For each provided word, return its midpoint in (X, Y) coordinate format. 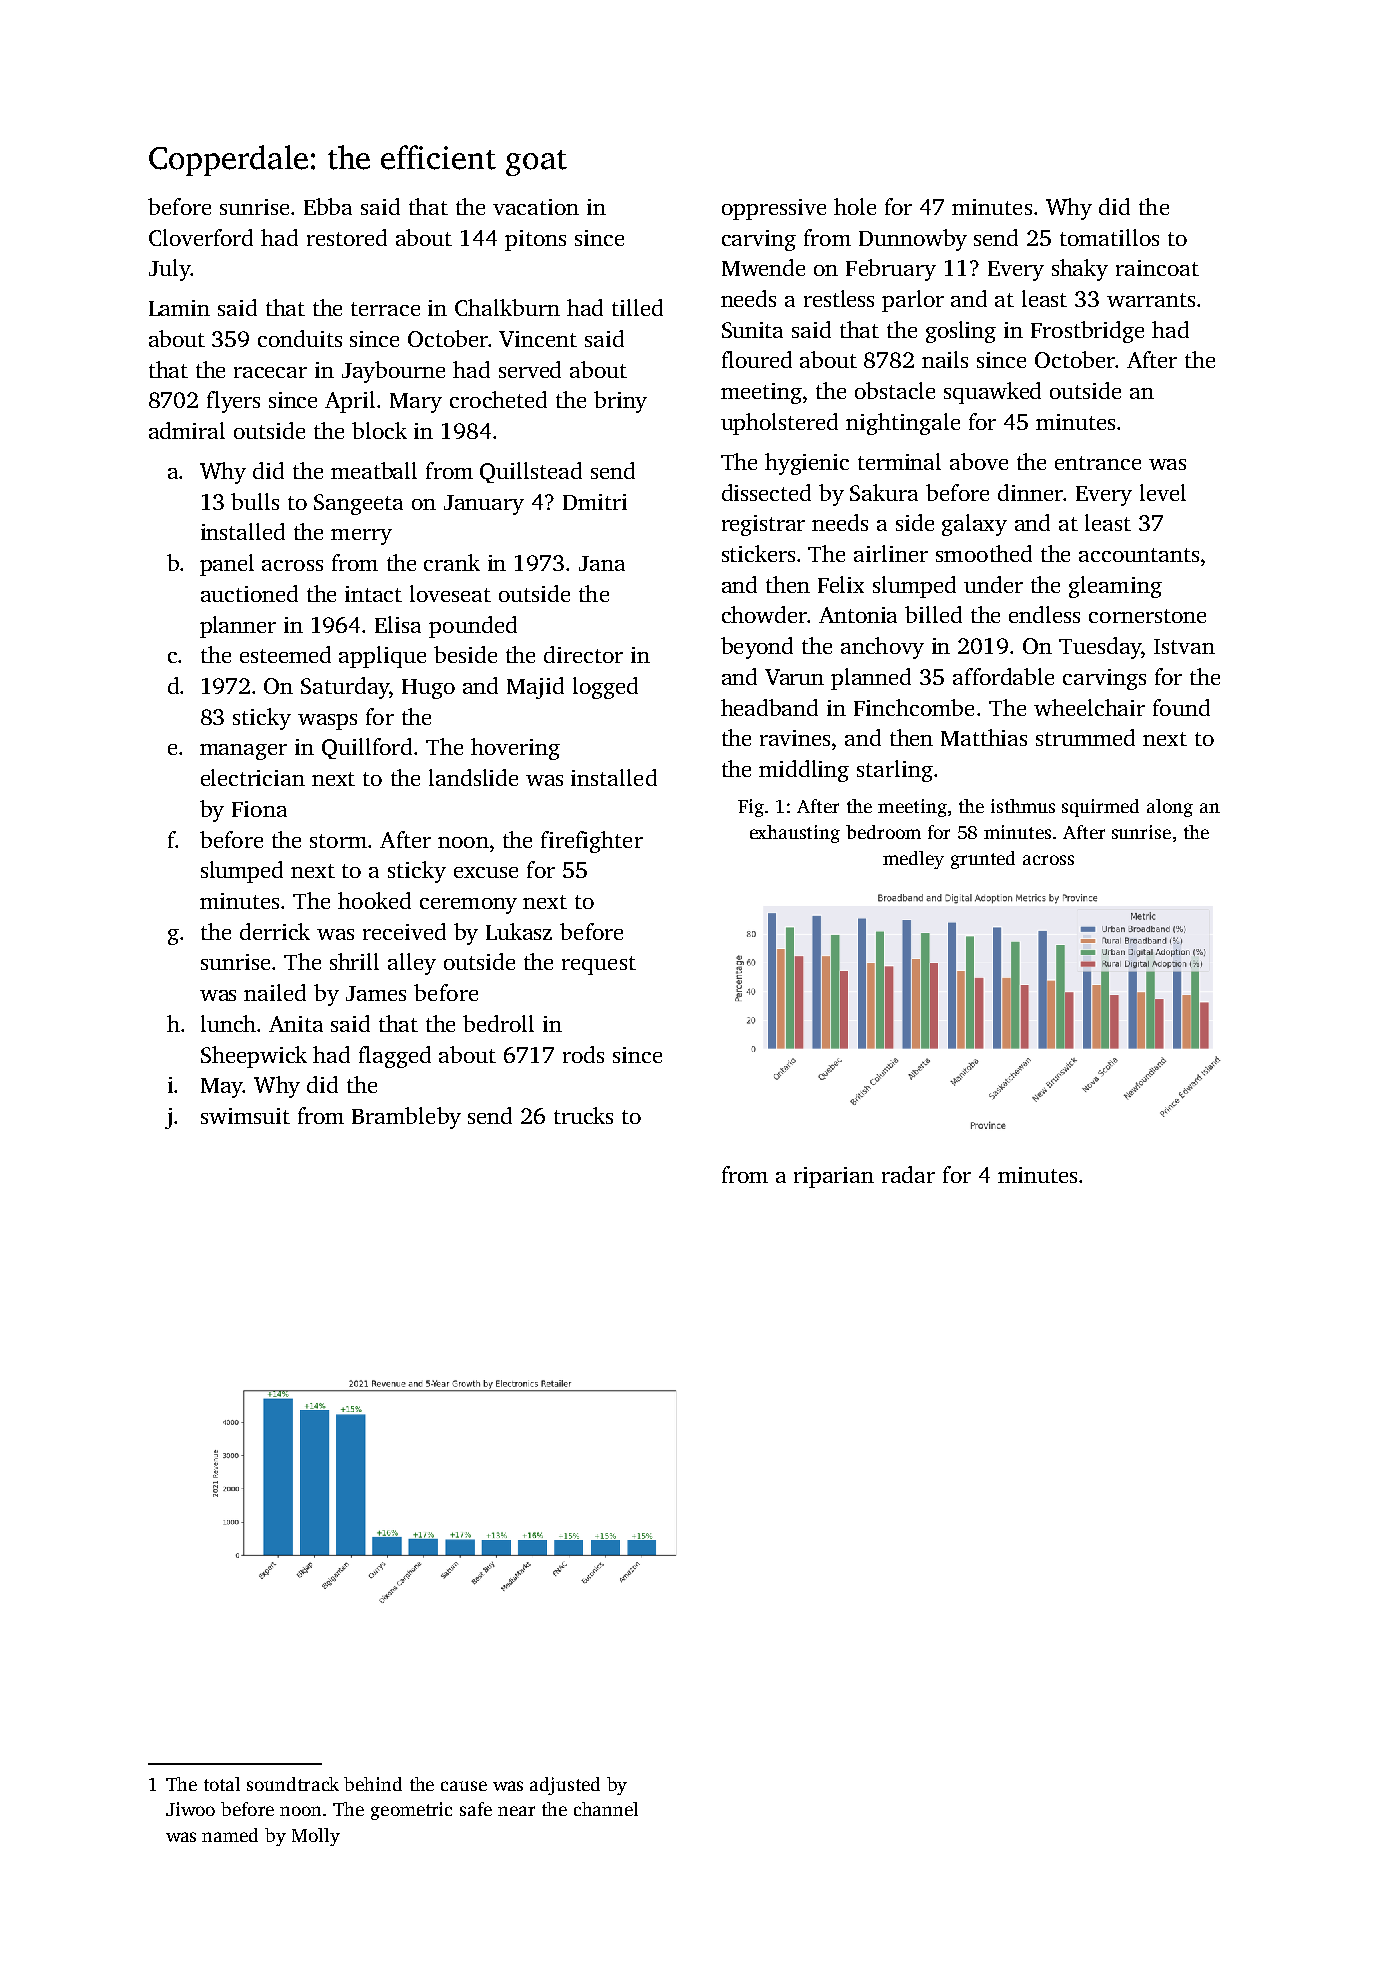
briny (620, 402)
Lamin (179, 308)
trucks (583, 1115)
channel (606, 1809)
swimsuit (245, 1116)
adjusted (565, 1786)
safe (476, 1809)
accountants (1139, 555)
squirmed (1100, 808)
